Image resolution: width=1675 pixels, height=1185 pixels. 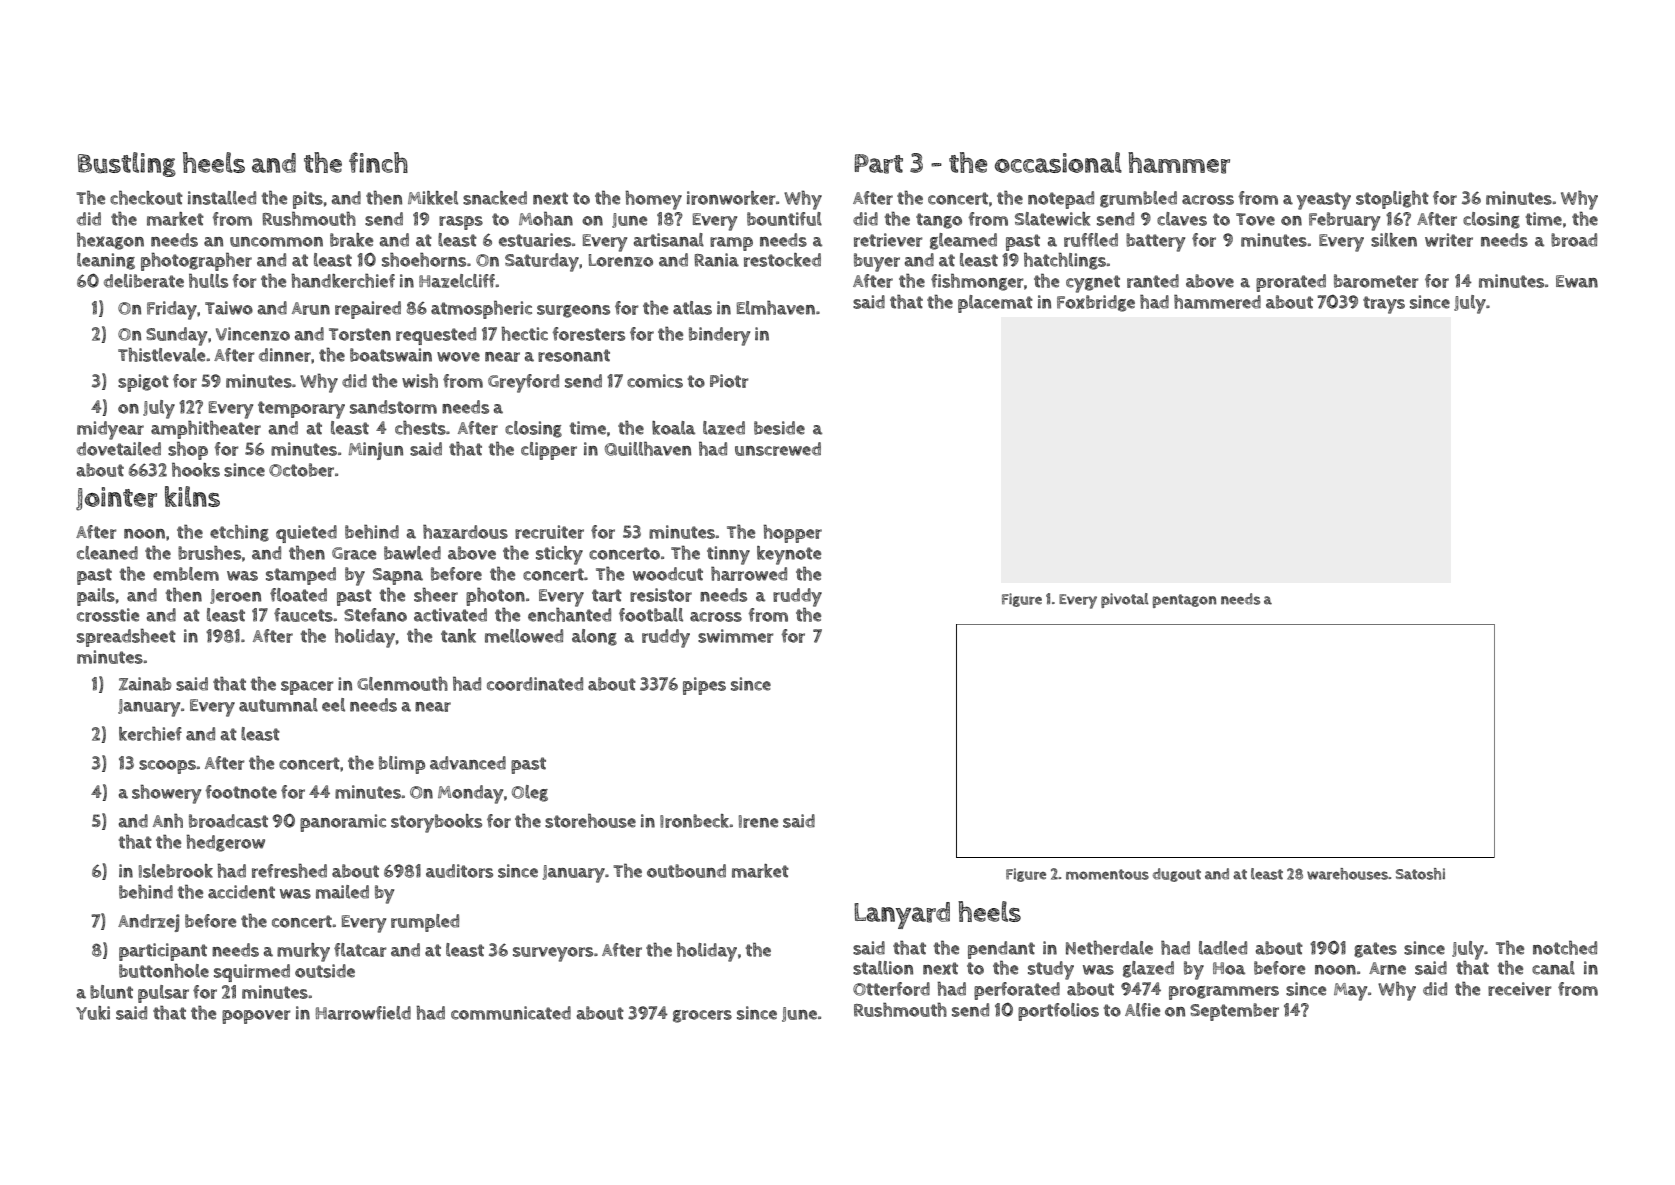 What do you see at coordinates (1347, 874) in the screenshot?
I see `warehouses` at bounding box center [1347, 874].
